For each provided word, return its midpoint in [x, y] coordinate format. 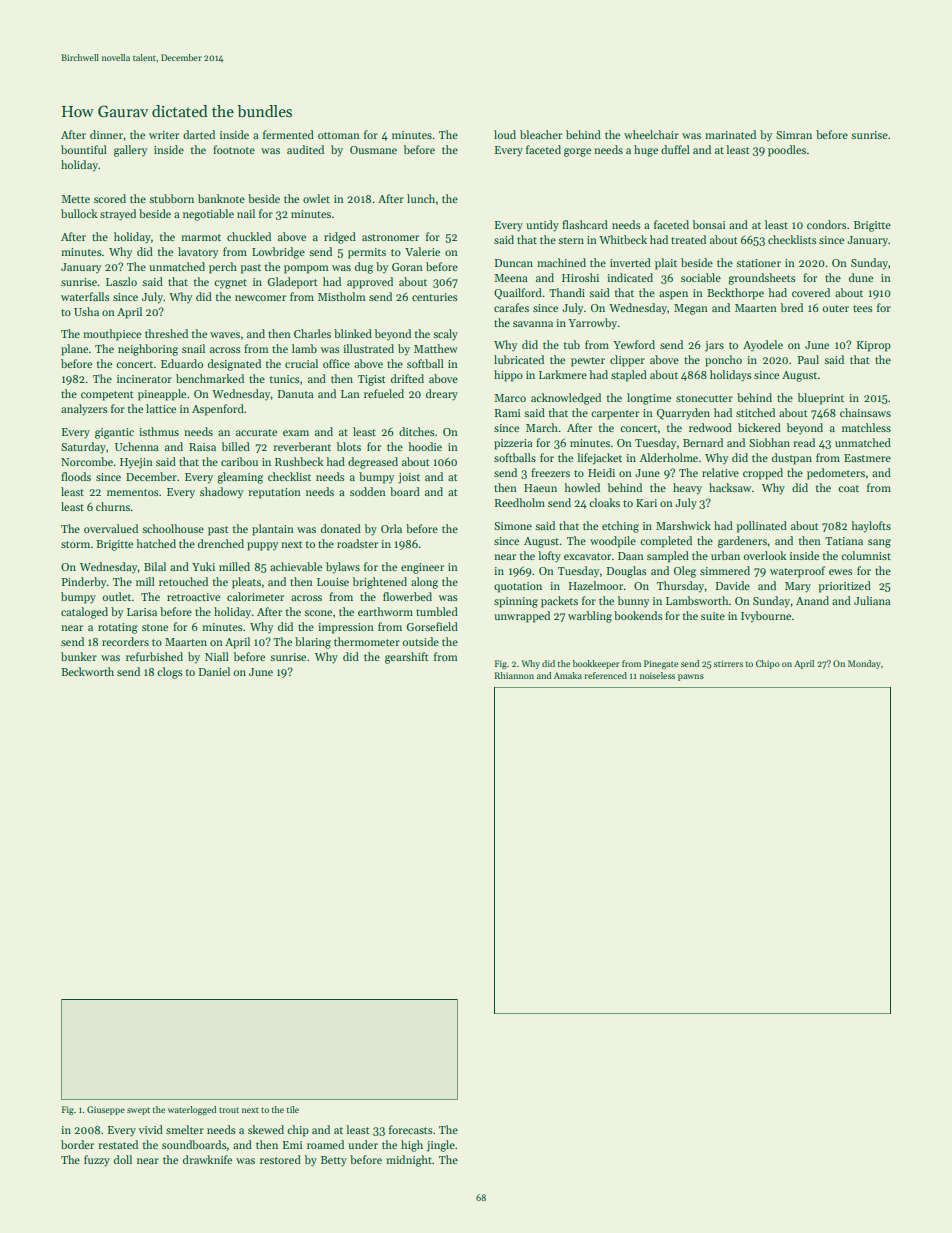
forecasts [411, 1129]
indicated [630, 277]
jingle [441, 1146]
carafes [511, 307]
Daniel [214, 671]
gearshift [407, 658]
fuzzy [97, 1161]
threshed [166, 333]
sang [879, 543]
